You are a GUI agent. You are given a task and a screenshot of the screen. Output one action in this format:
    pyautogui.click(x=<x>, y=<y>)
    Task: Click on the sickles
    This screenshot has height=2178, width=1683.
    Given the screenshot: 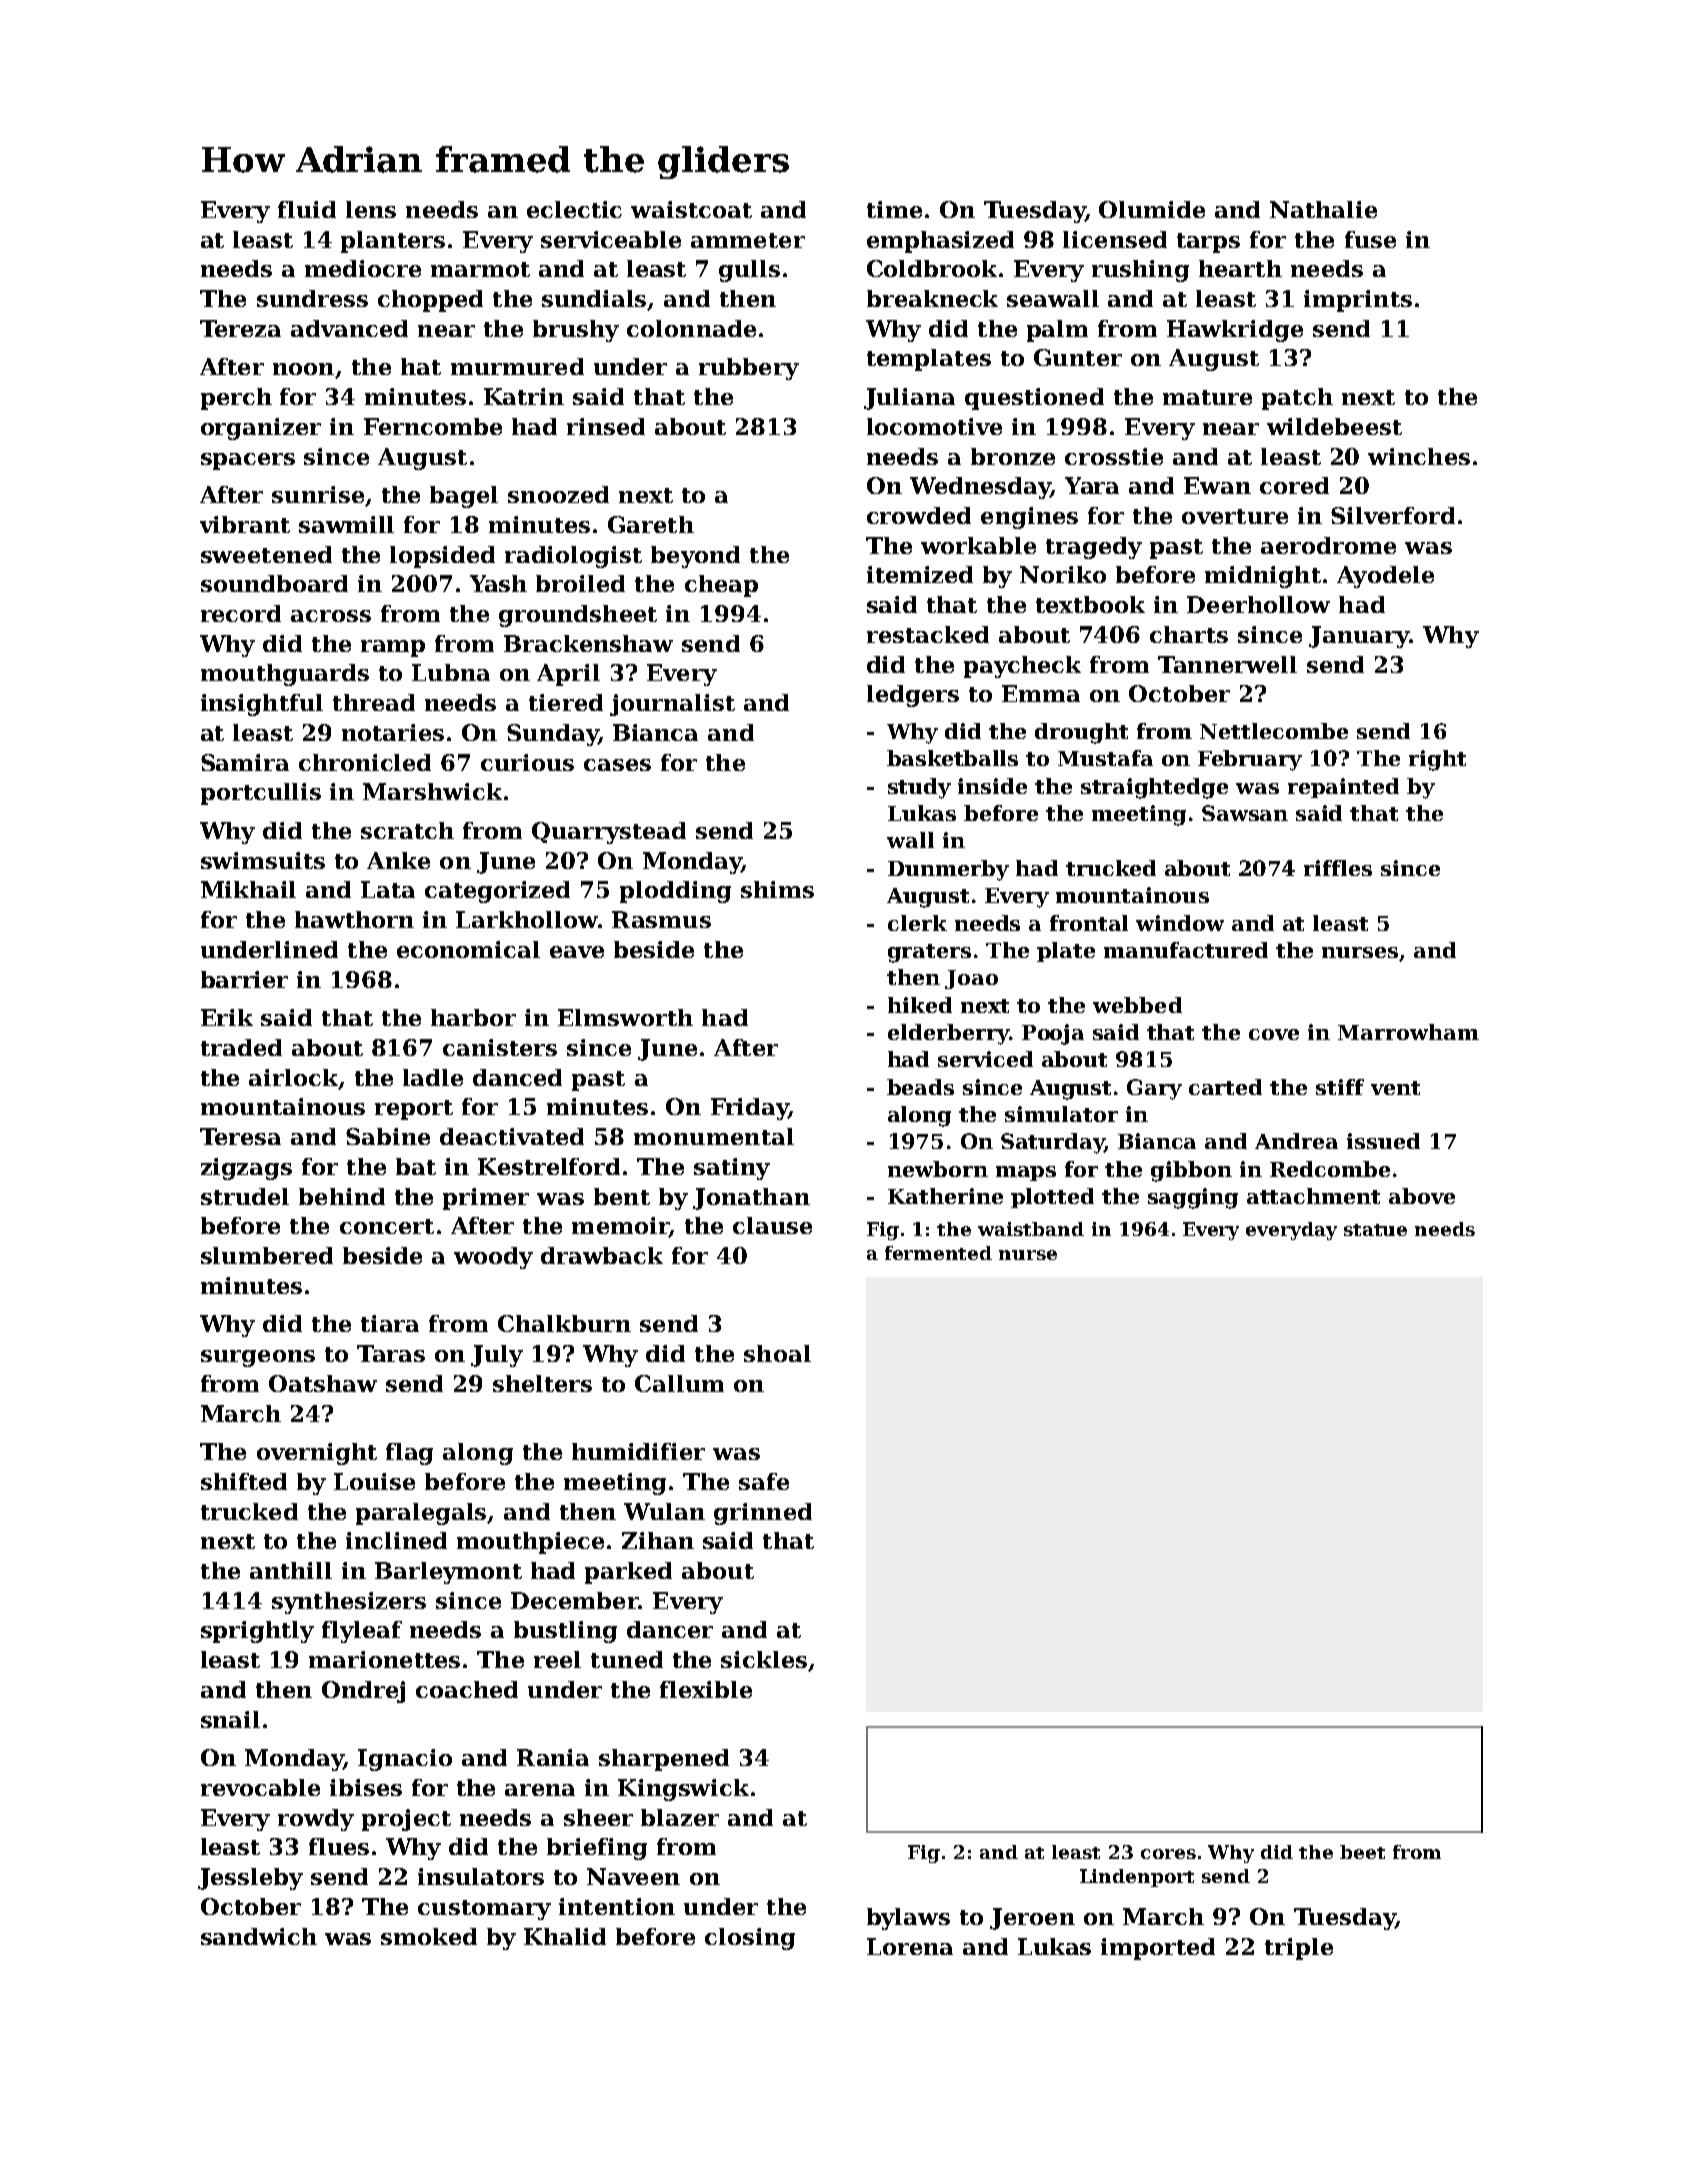 What is the action you would take?
    pyautogui.click(x=764, y=1659)
